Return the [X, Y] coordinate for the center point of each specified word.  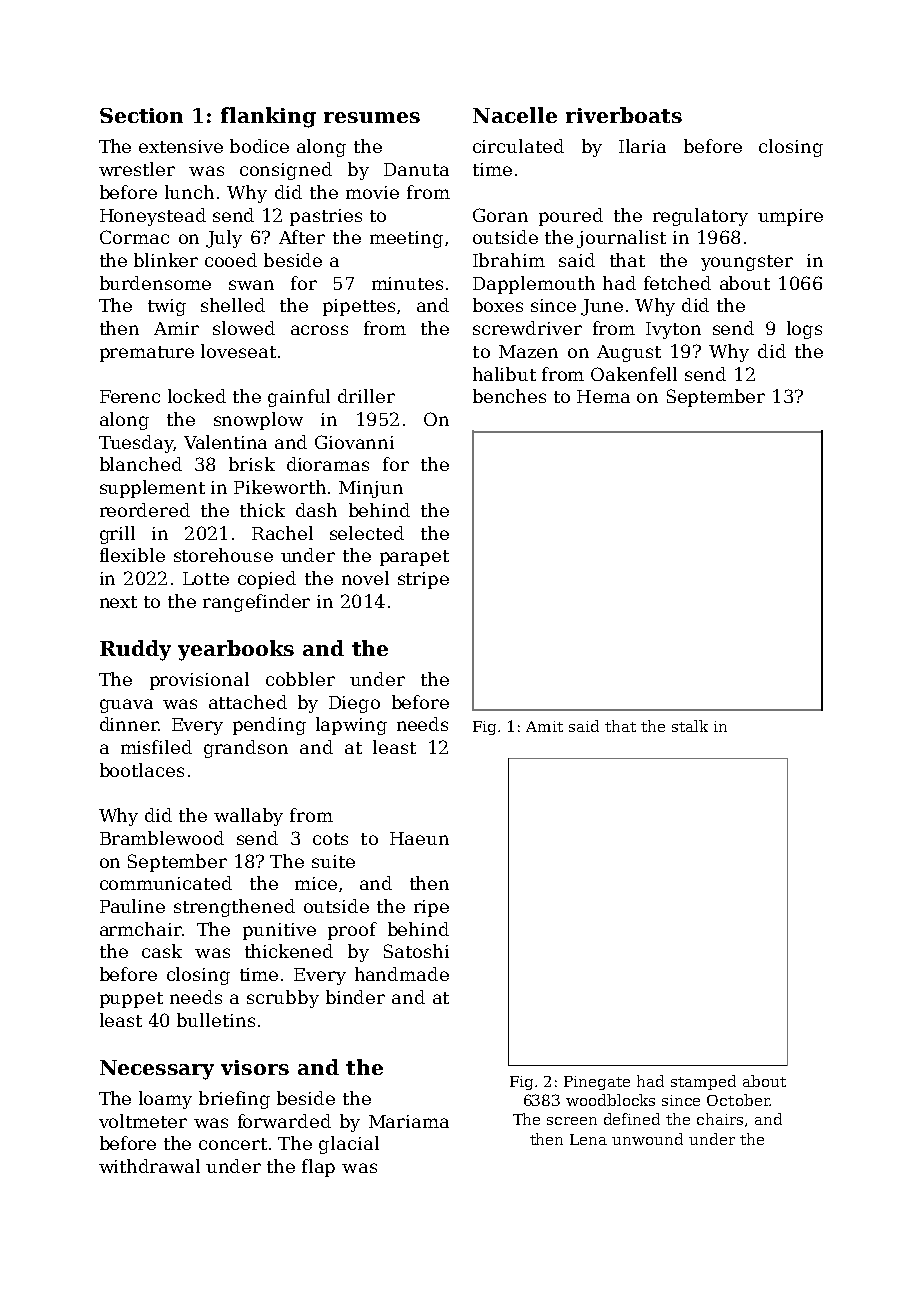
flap [318, 1168]
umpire [790, 217]
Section [141, 115]
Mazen [528, 351]
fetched [677, 283]
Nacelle [515, 115]
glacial [349, 1145]
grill [117, 535]
